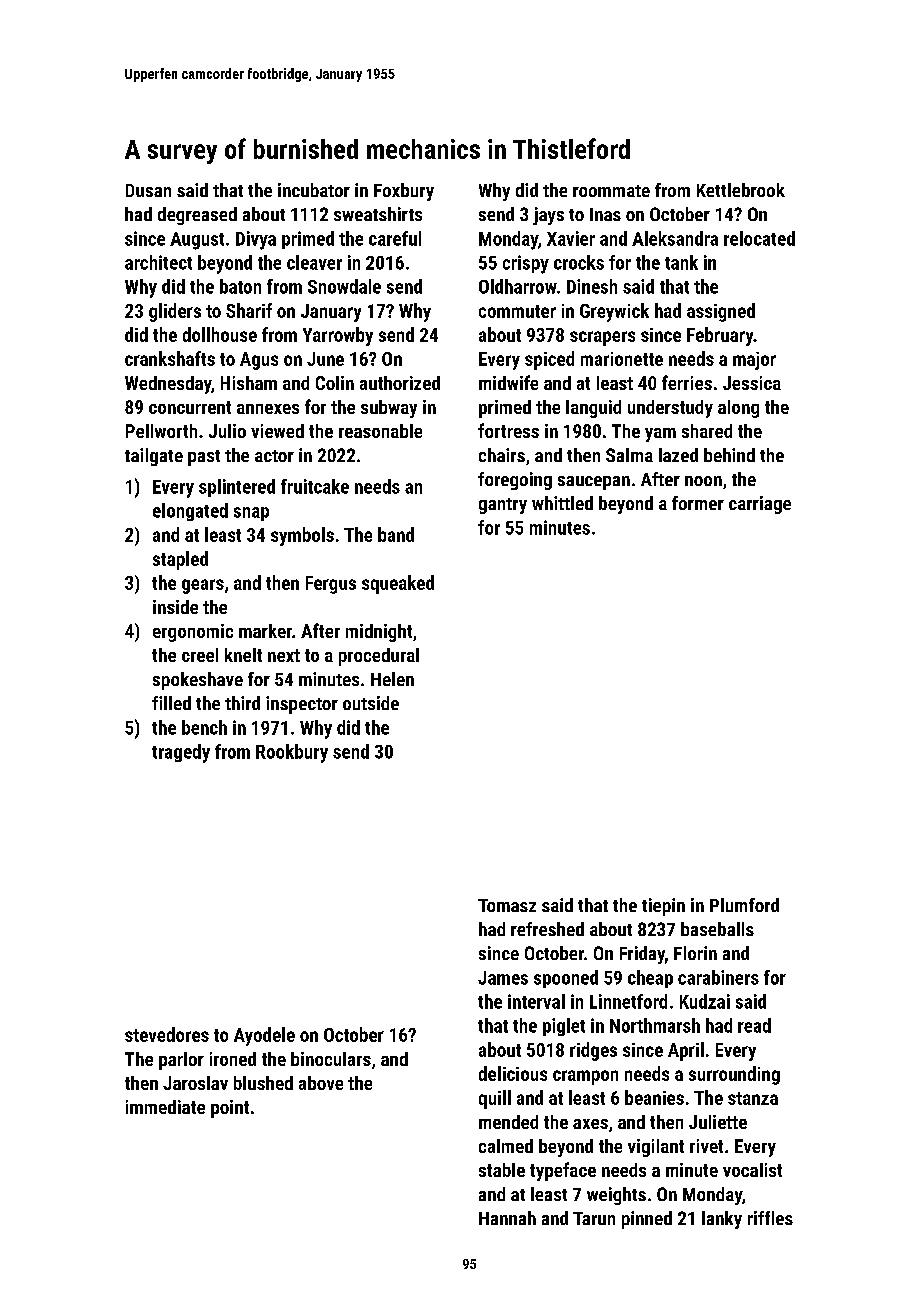 This image has width=924, height=1311. What do you see at coordinates (506, 1146) in the image?
I see `calmed` at bounding box center [506, 1146].
